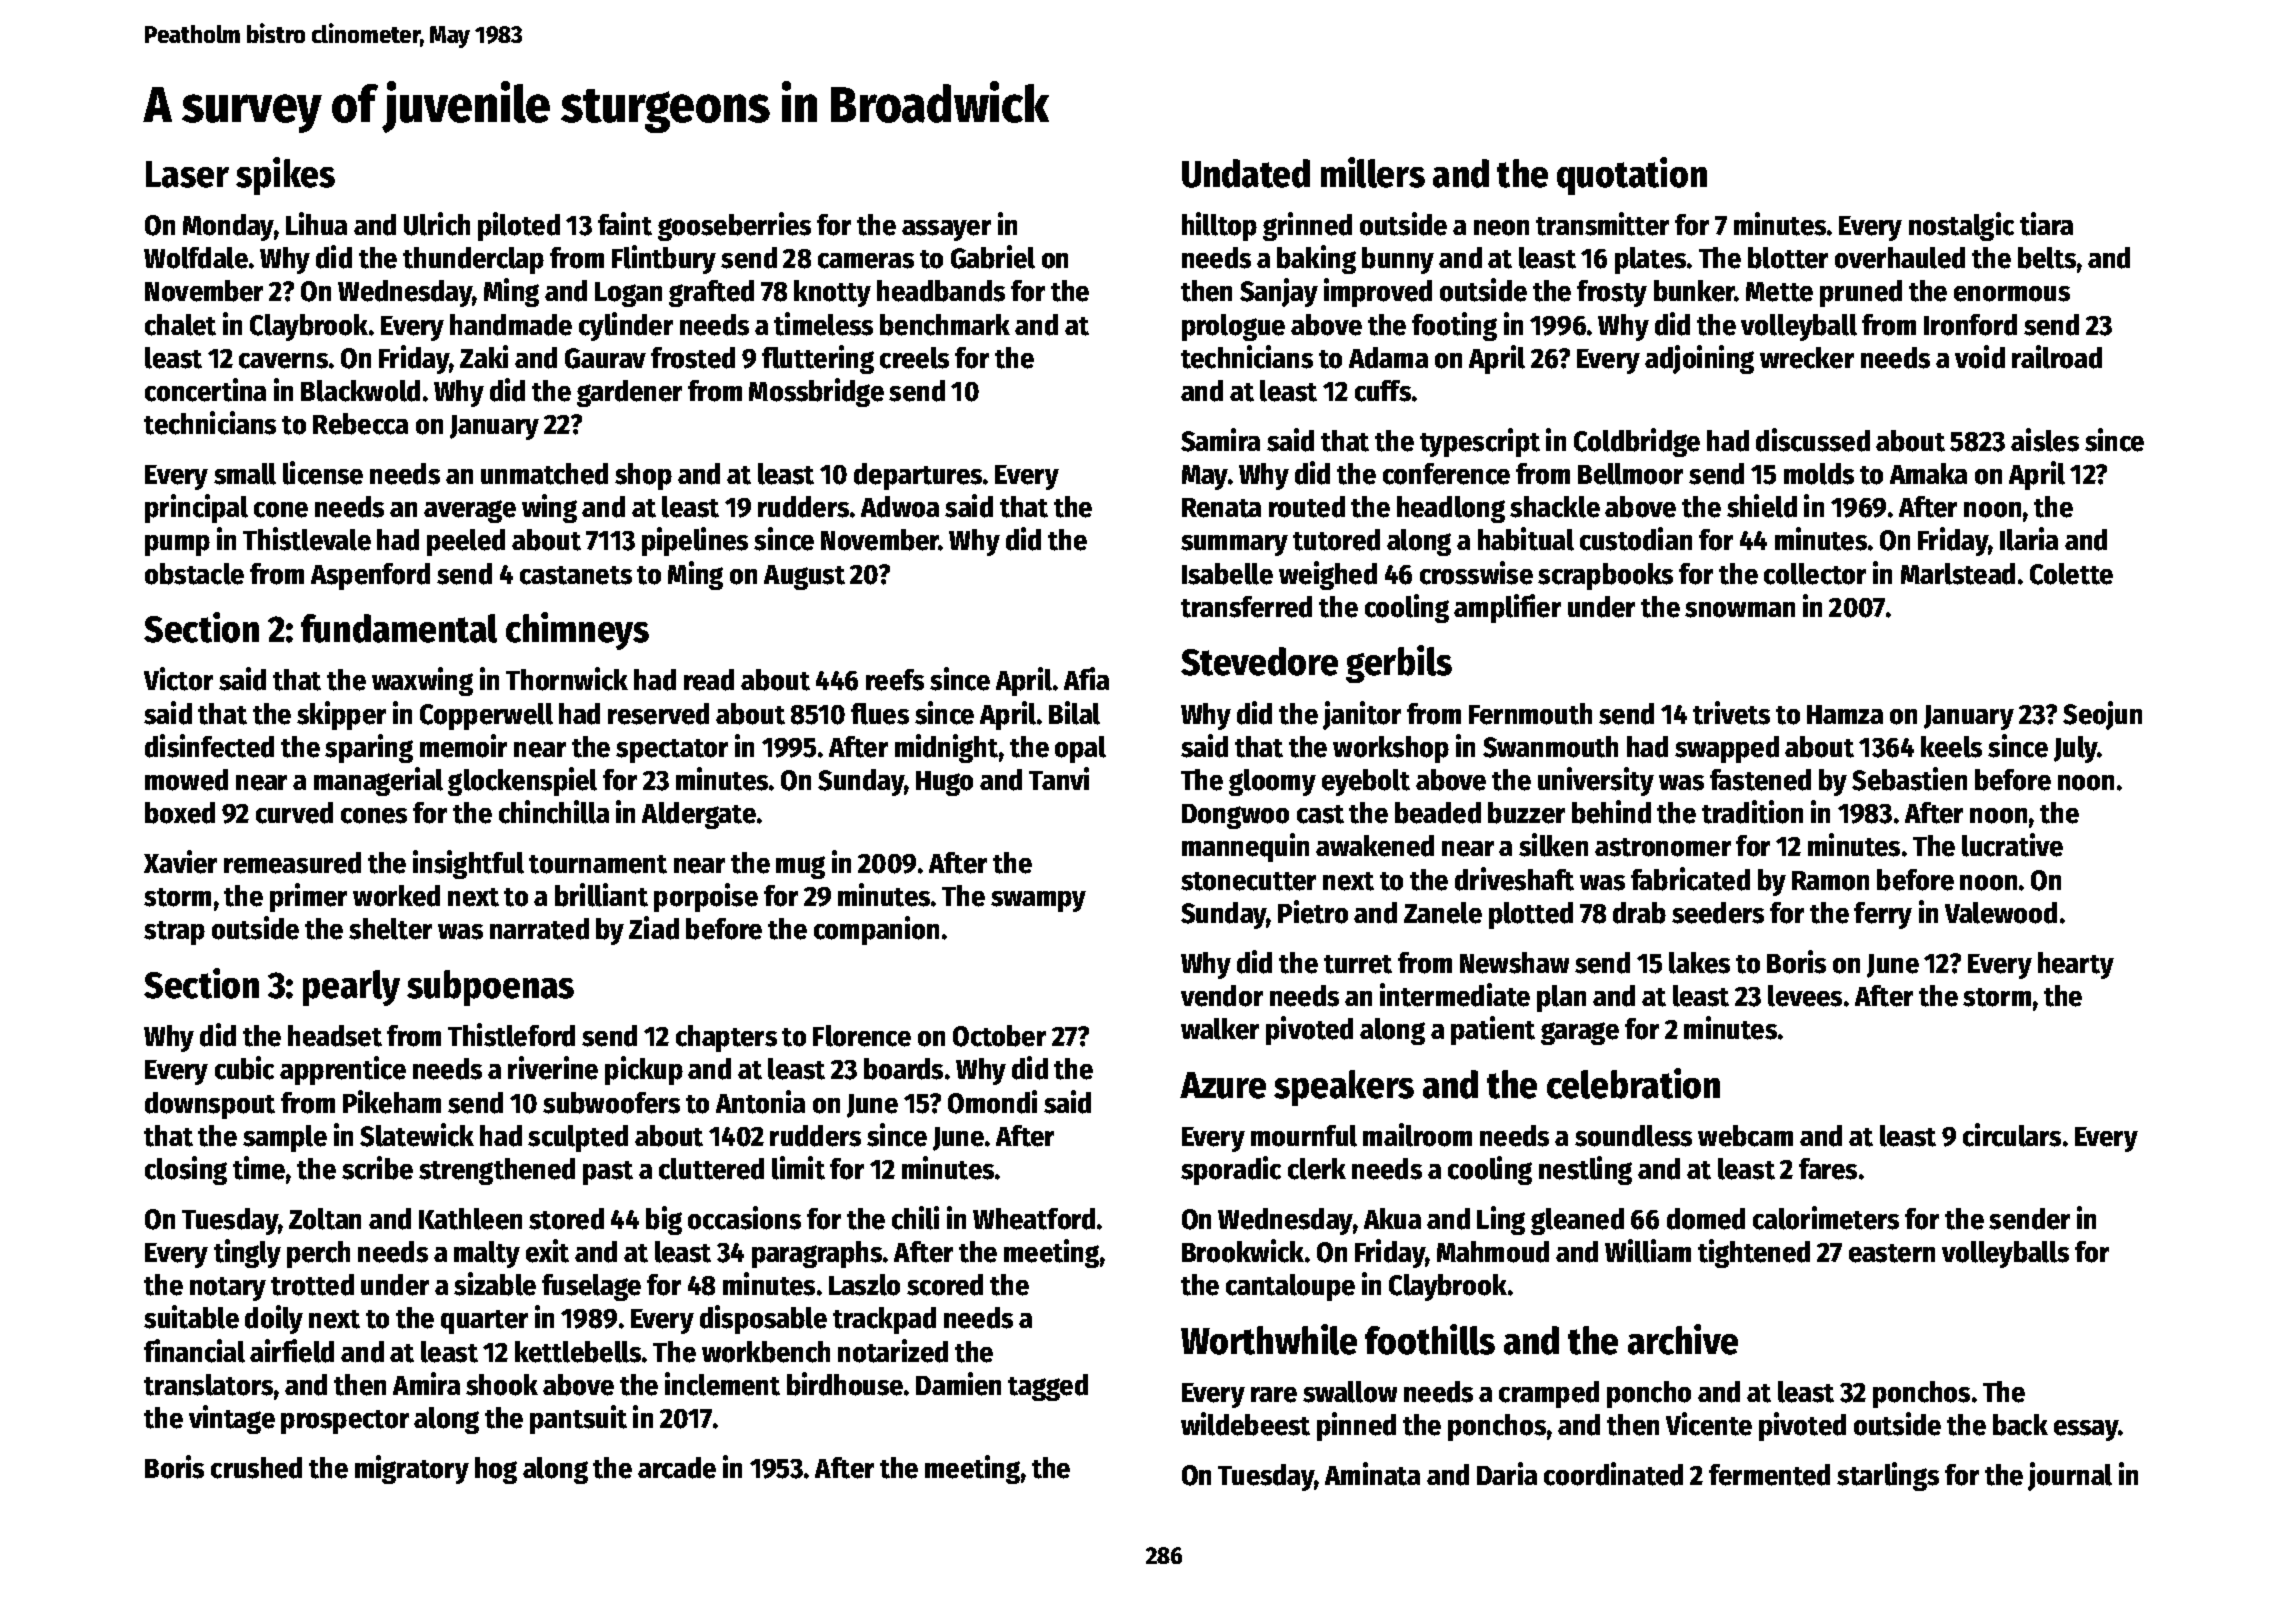 This page has height=1620, width=2292. What do you see at coordinates (392, 1102) in the page?
I see `Pikeham` at bounding box center [392, 1102].
